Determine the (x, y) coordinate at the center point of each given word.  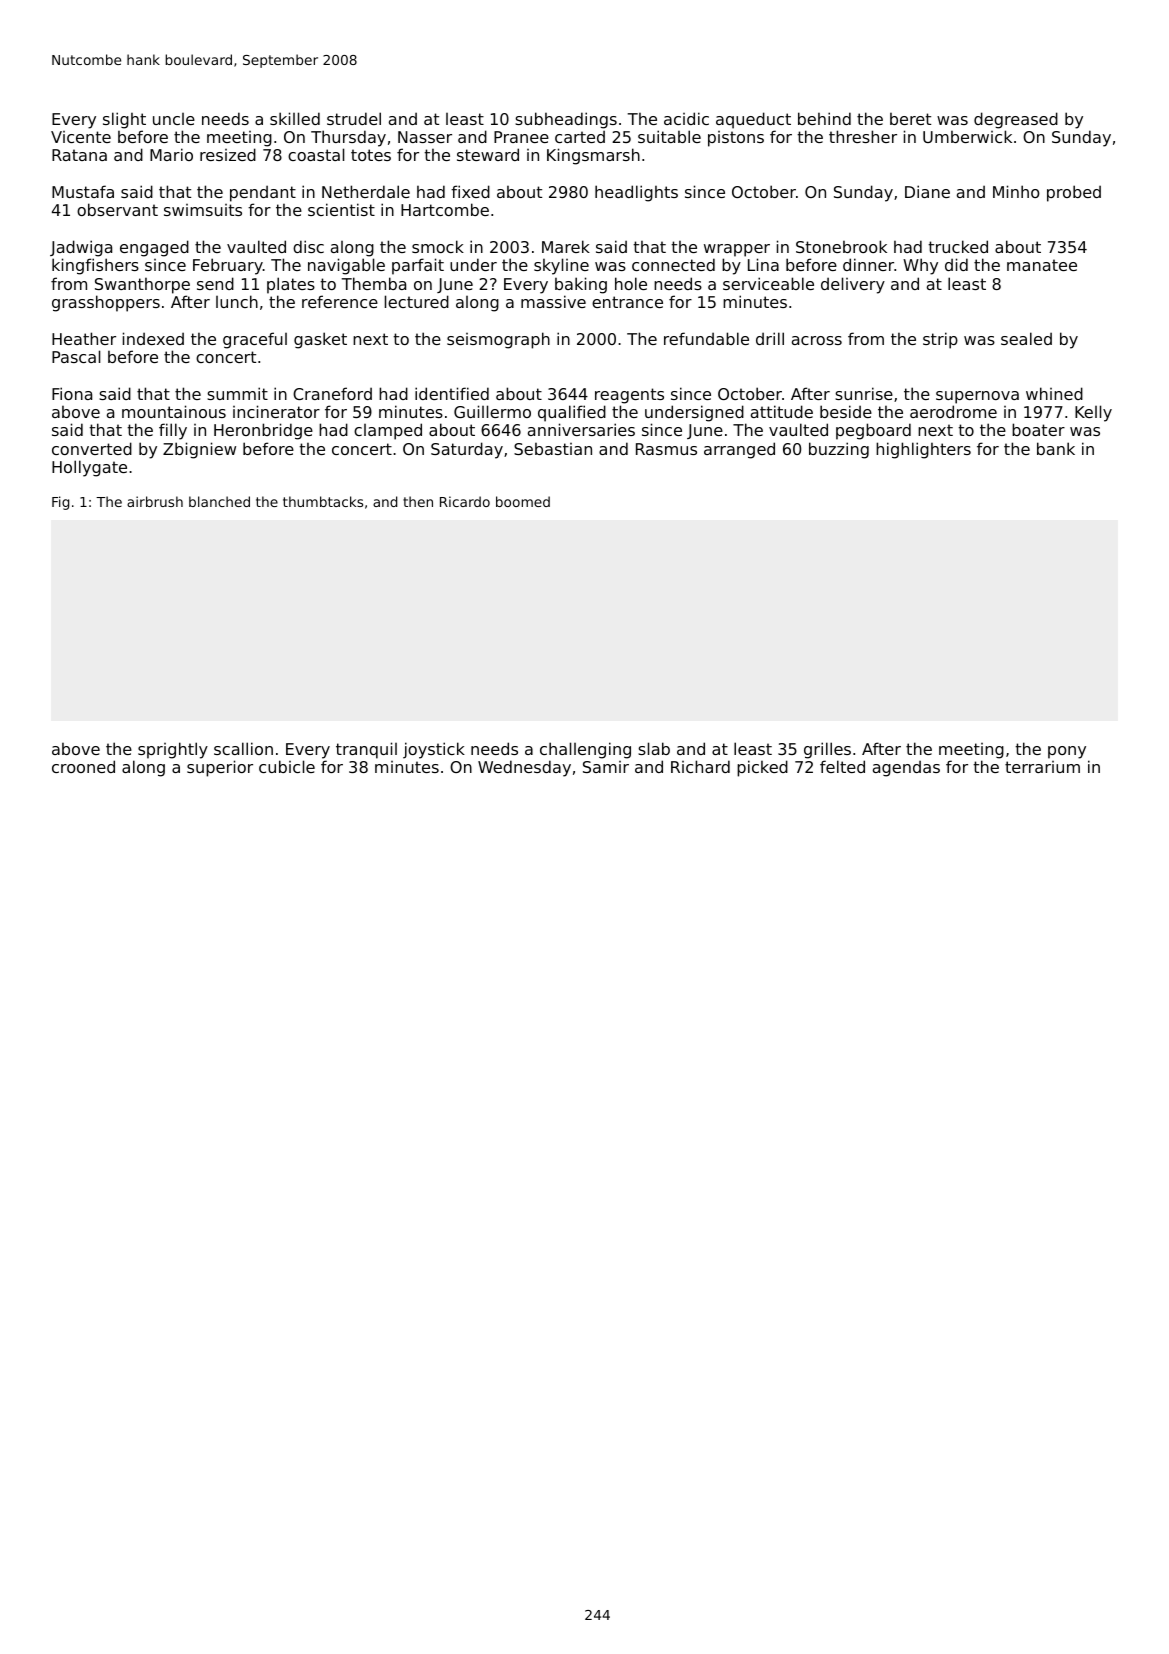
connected (673, 264)
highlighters (923, 450)
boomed (523, 501)
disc (308, 246)
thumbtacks (323, 501)
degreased (1016, 120)
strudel (354, 118)
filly (173, 431)
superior (220, 768)
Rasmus (666, 449)
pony (1067, 752)
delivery (853, 285)
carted (580, 136)
